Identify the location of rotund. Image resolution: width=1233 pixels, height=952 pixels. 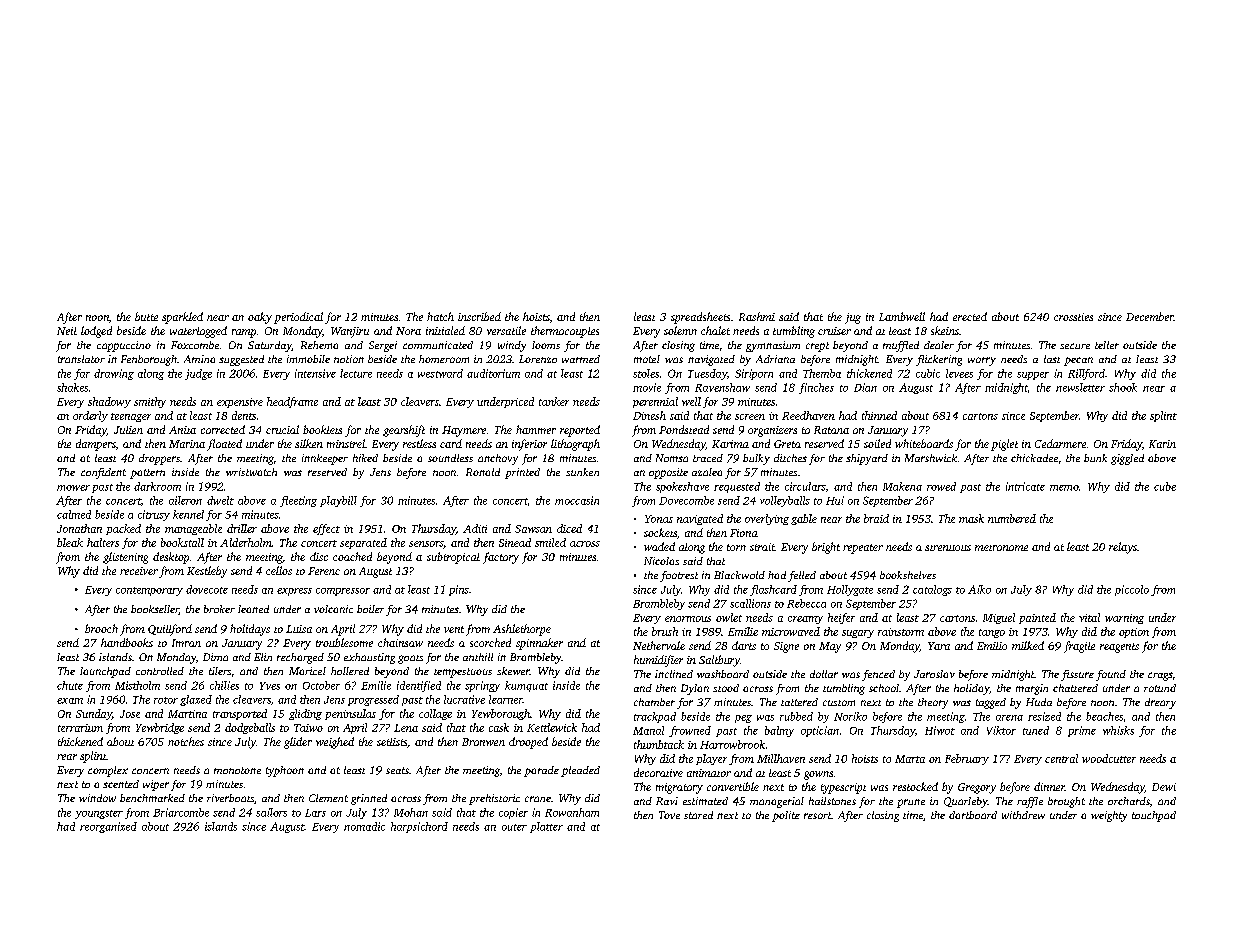
(1160, 688).
